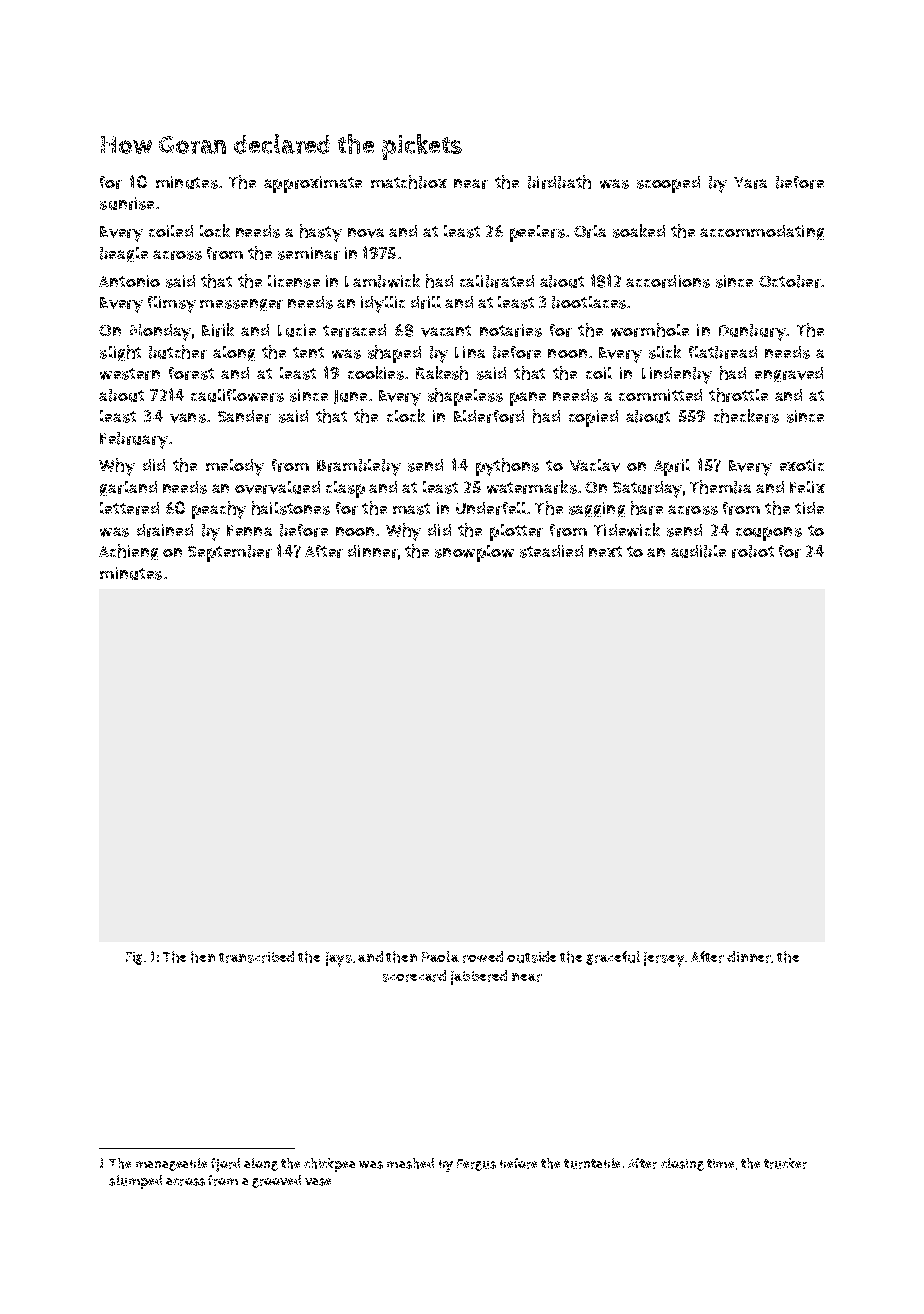 The height and width of the document is (1314, 924). Describe the element at coordinates (440, 956) in the document. I see `Paola` at that location.
